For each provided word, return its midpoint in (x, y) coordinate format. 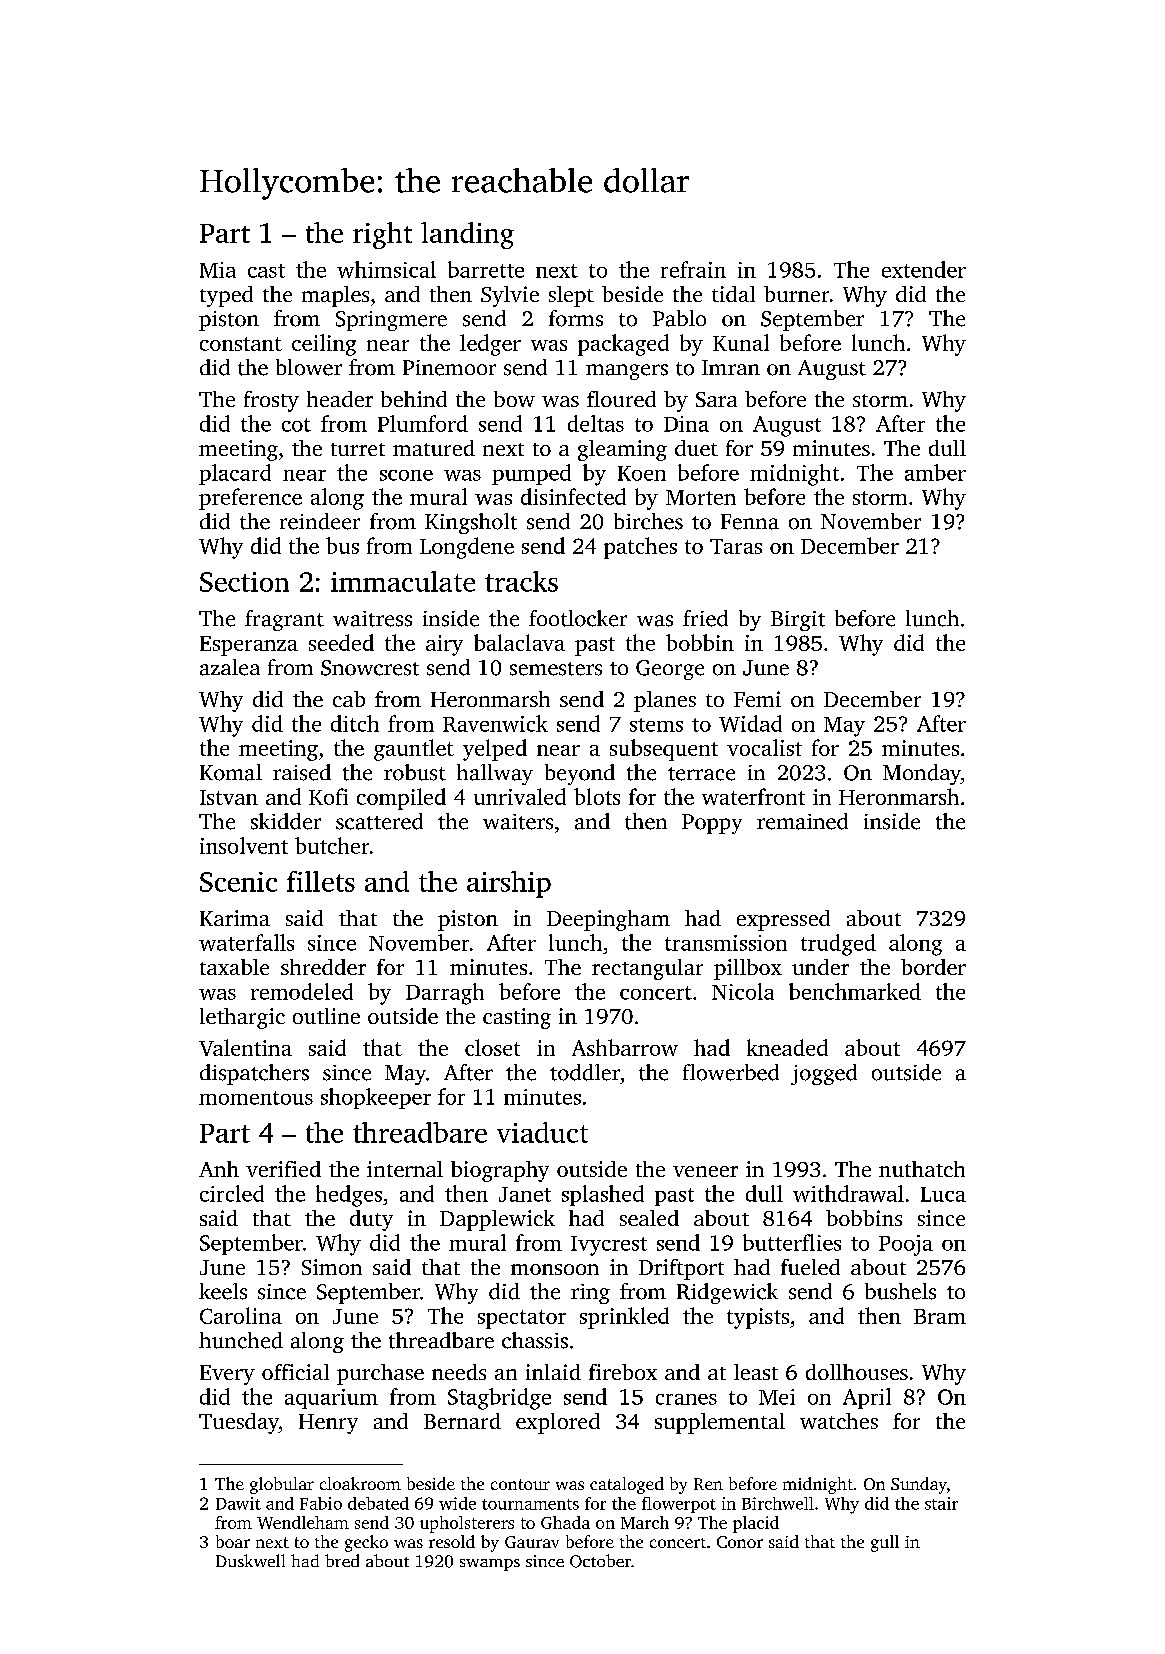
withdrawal (848, 1193)
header (340, 399)
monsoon (555, 1269)
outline (326, 1016)
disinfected (573, 496)
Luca (943, 1194)
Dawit (238, 1503)
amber (935, 472)
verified (283, 1169)
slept (571, 296)
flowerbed (731, 1072)
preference (250, 499)
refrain (693, 269)
